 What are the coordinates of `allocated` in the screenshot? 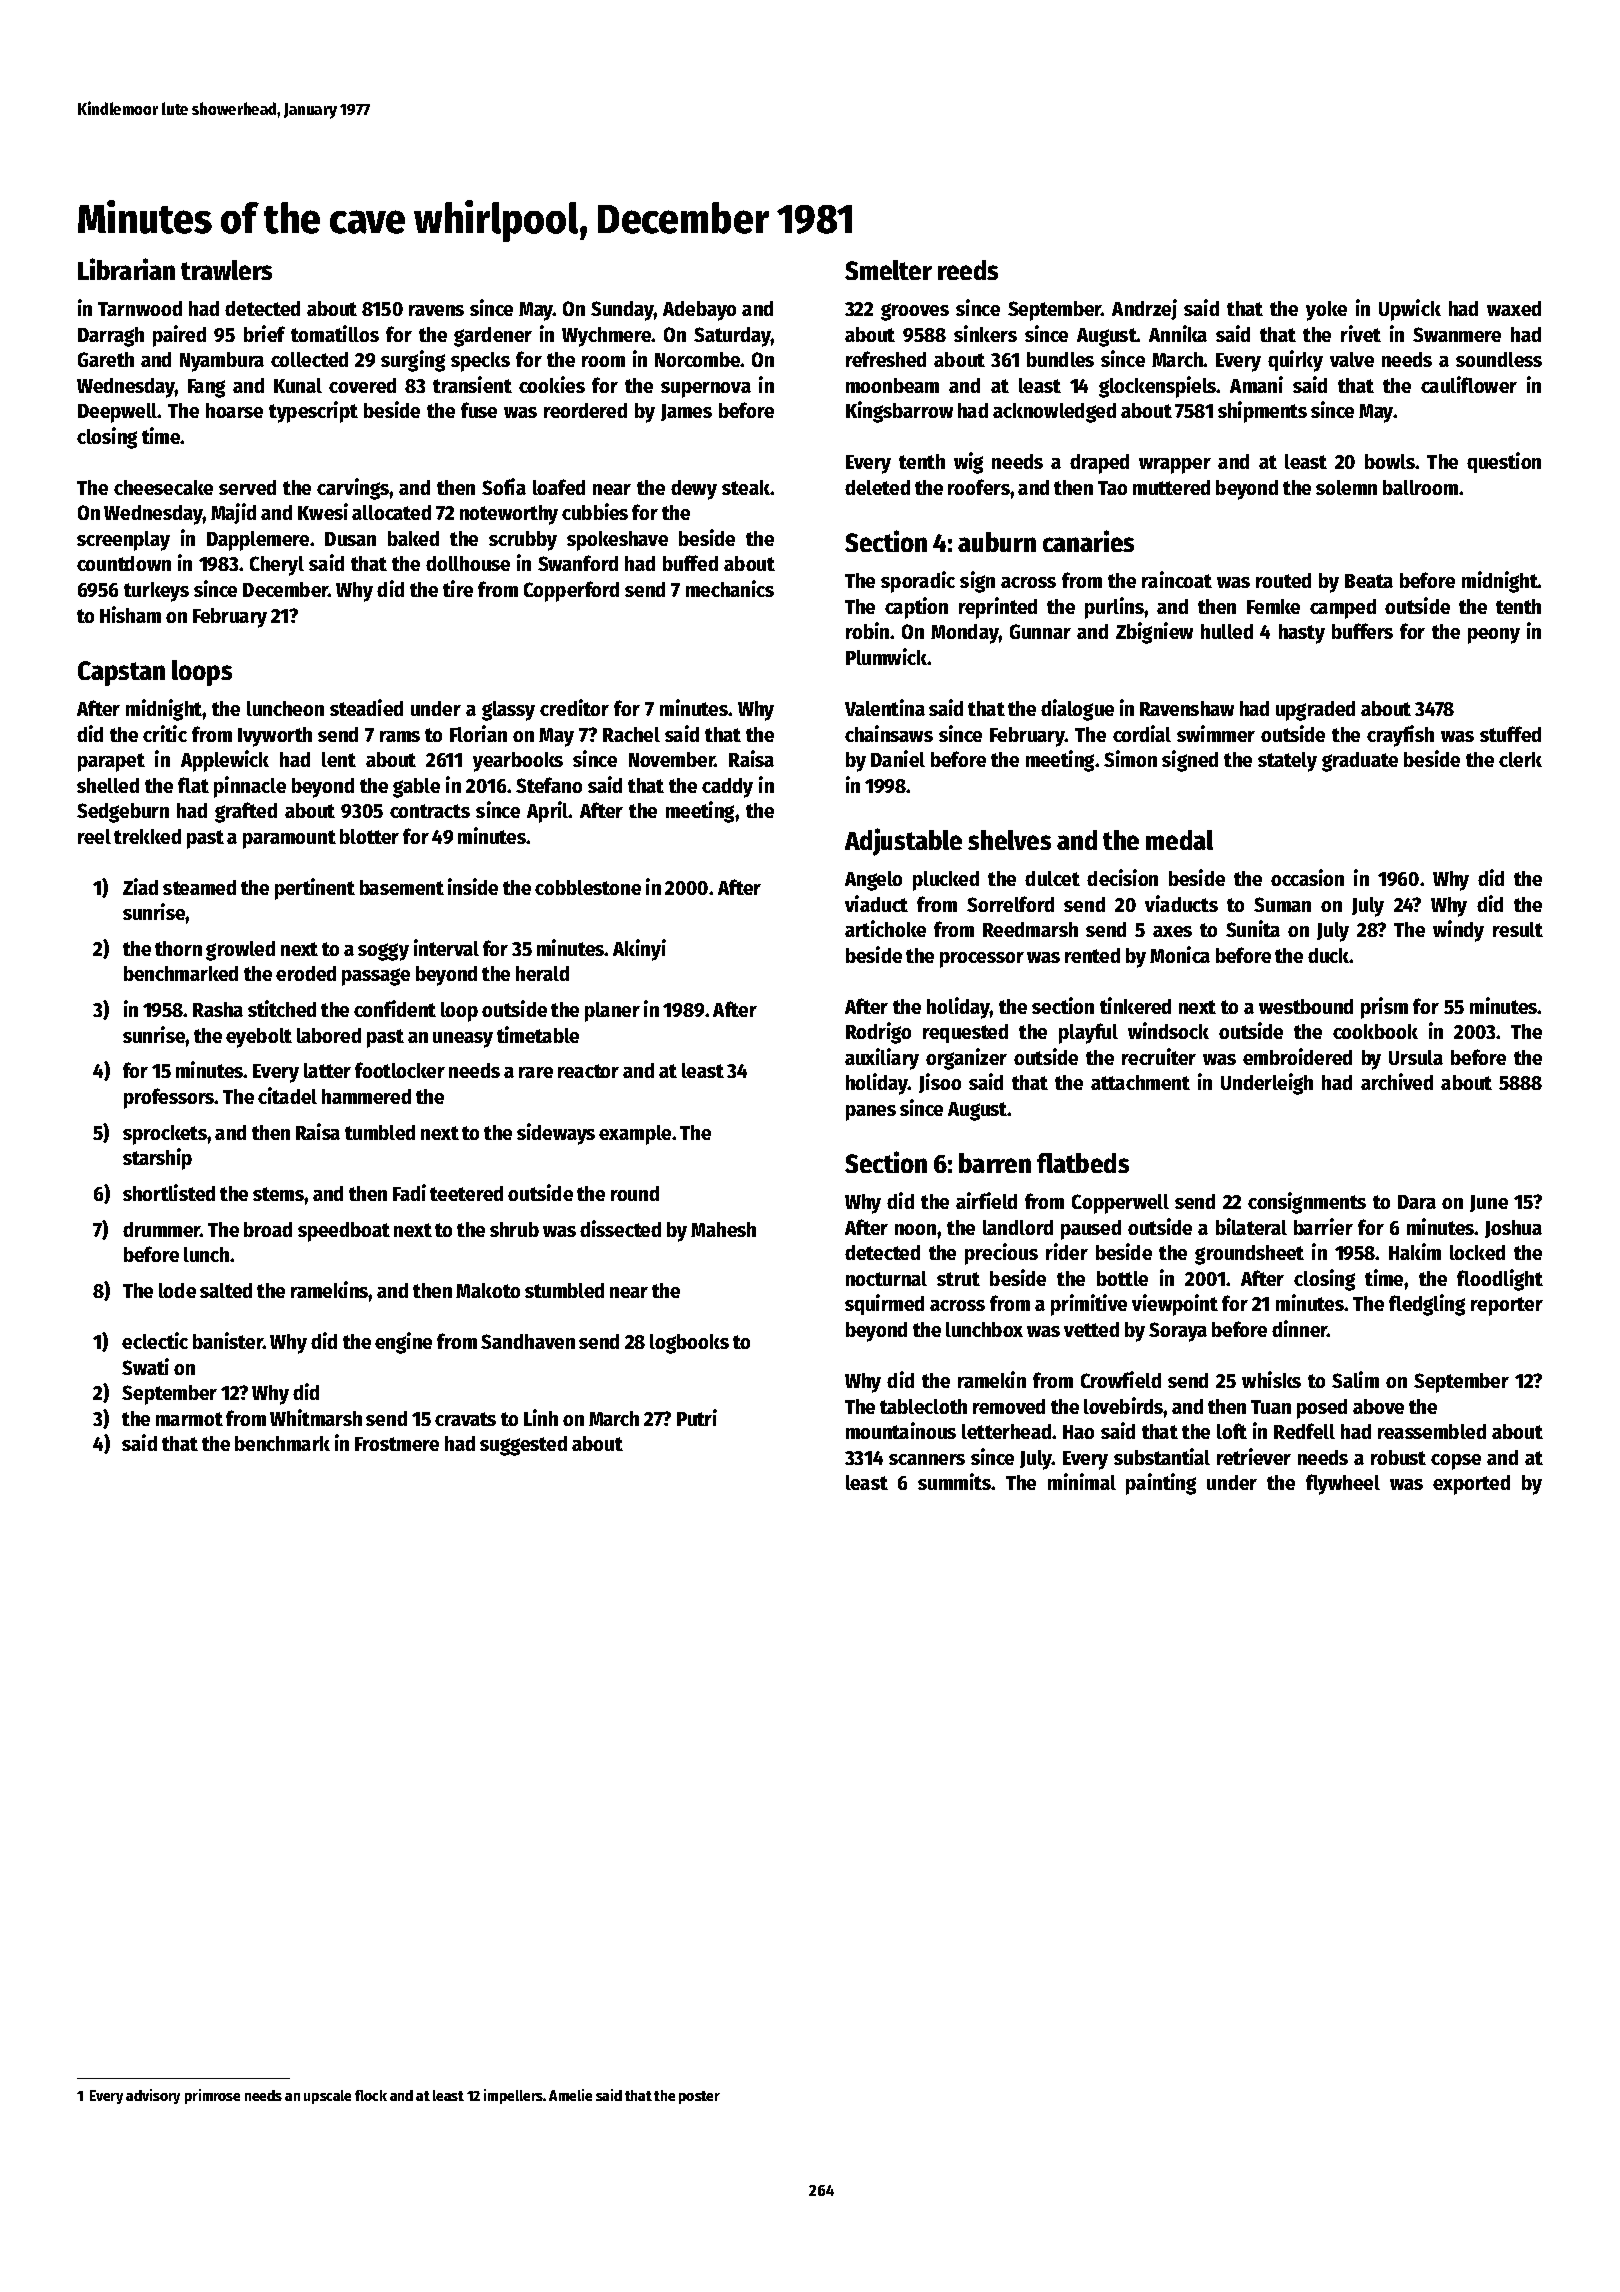 It's located at (391, 512).
